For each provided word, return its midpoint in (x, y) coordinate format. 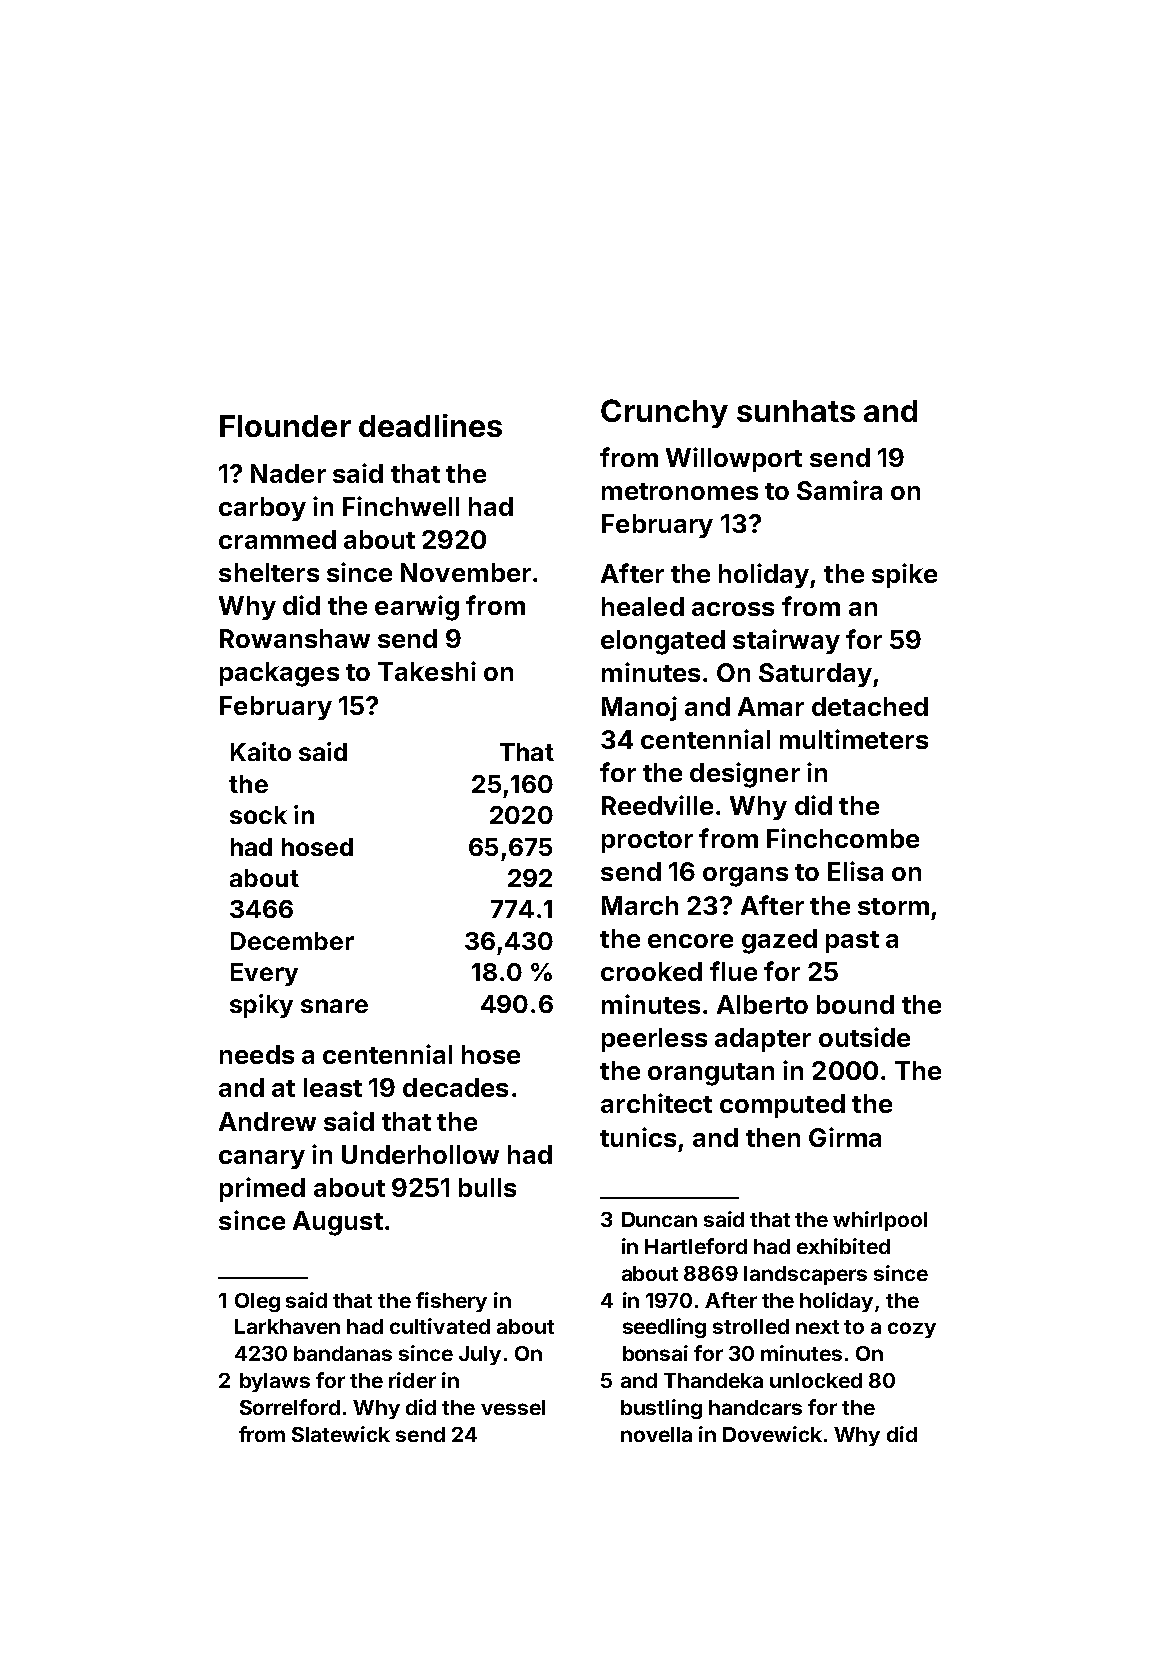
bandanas (343, 1353)
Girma (845, 1137)
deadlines (430, 425)
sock (258, 815)
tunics (638, 1137)
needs (257, 1054)
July (480, 1355)
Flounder (285, 426)
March (640, 905)
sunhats (796, 411)
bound (855, 1004)
